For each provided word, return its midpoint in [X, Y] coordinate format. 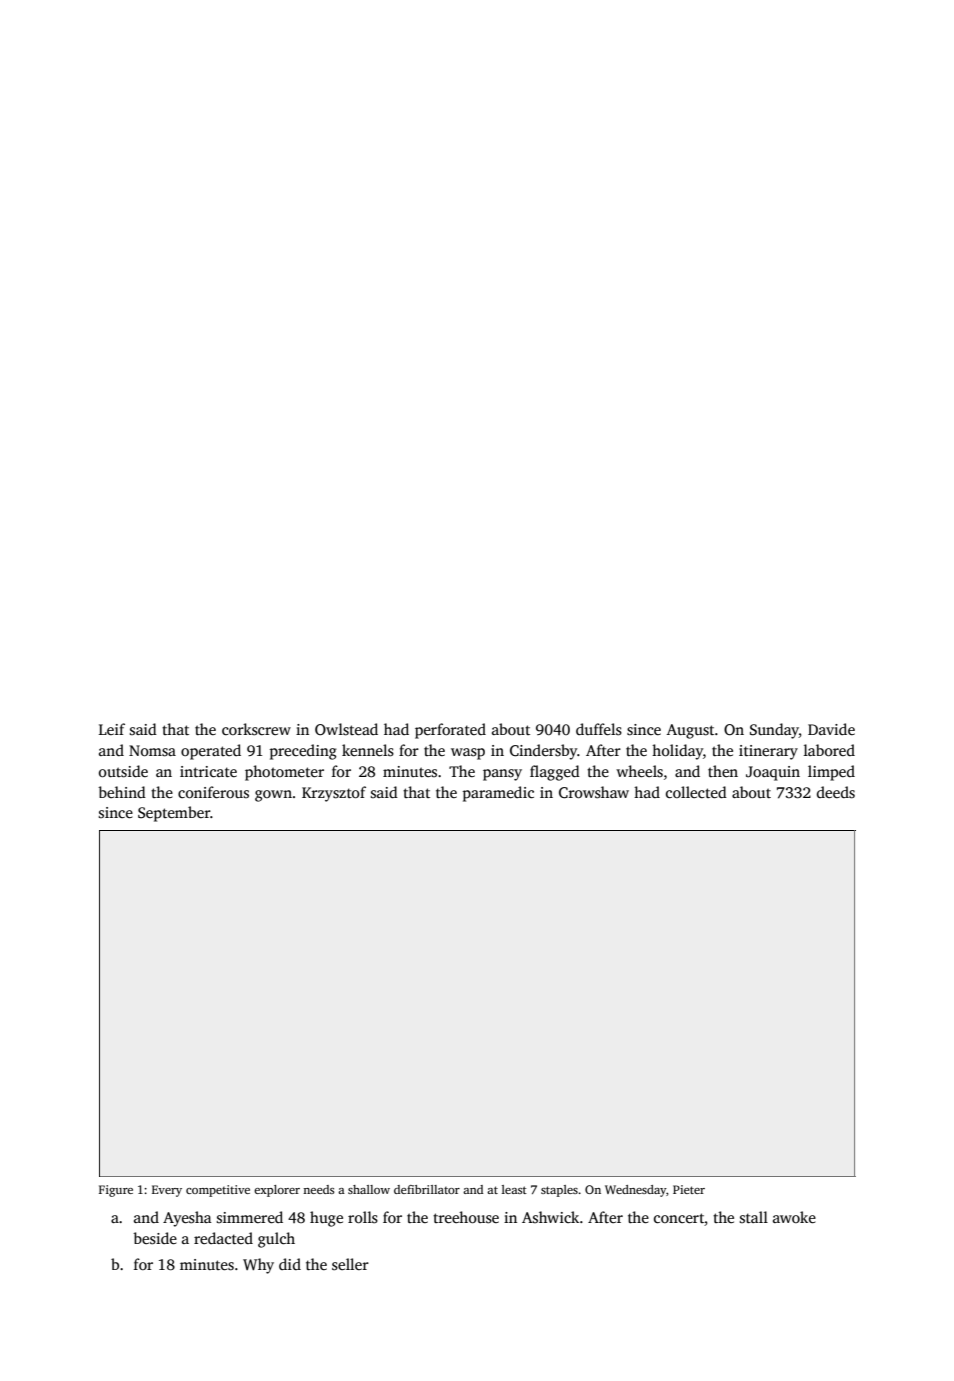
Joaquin [773, 773]
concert [679, 1218]
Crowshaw [594, 792]
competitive [218, 1191]
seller [350, 1264]
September [174, 814]
